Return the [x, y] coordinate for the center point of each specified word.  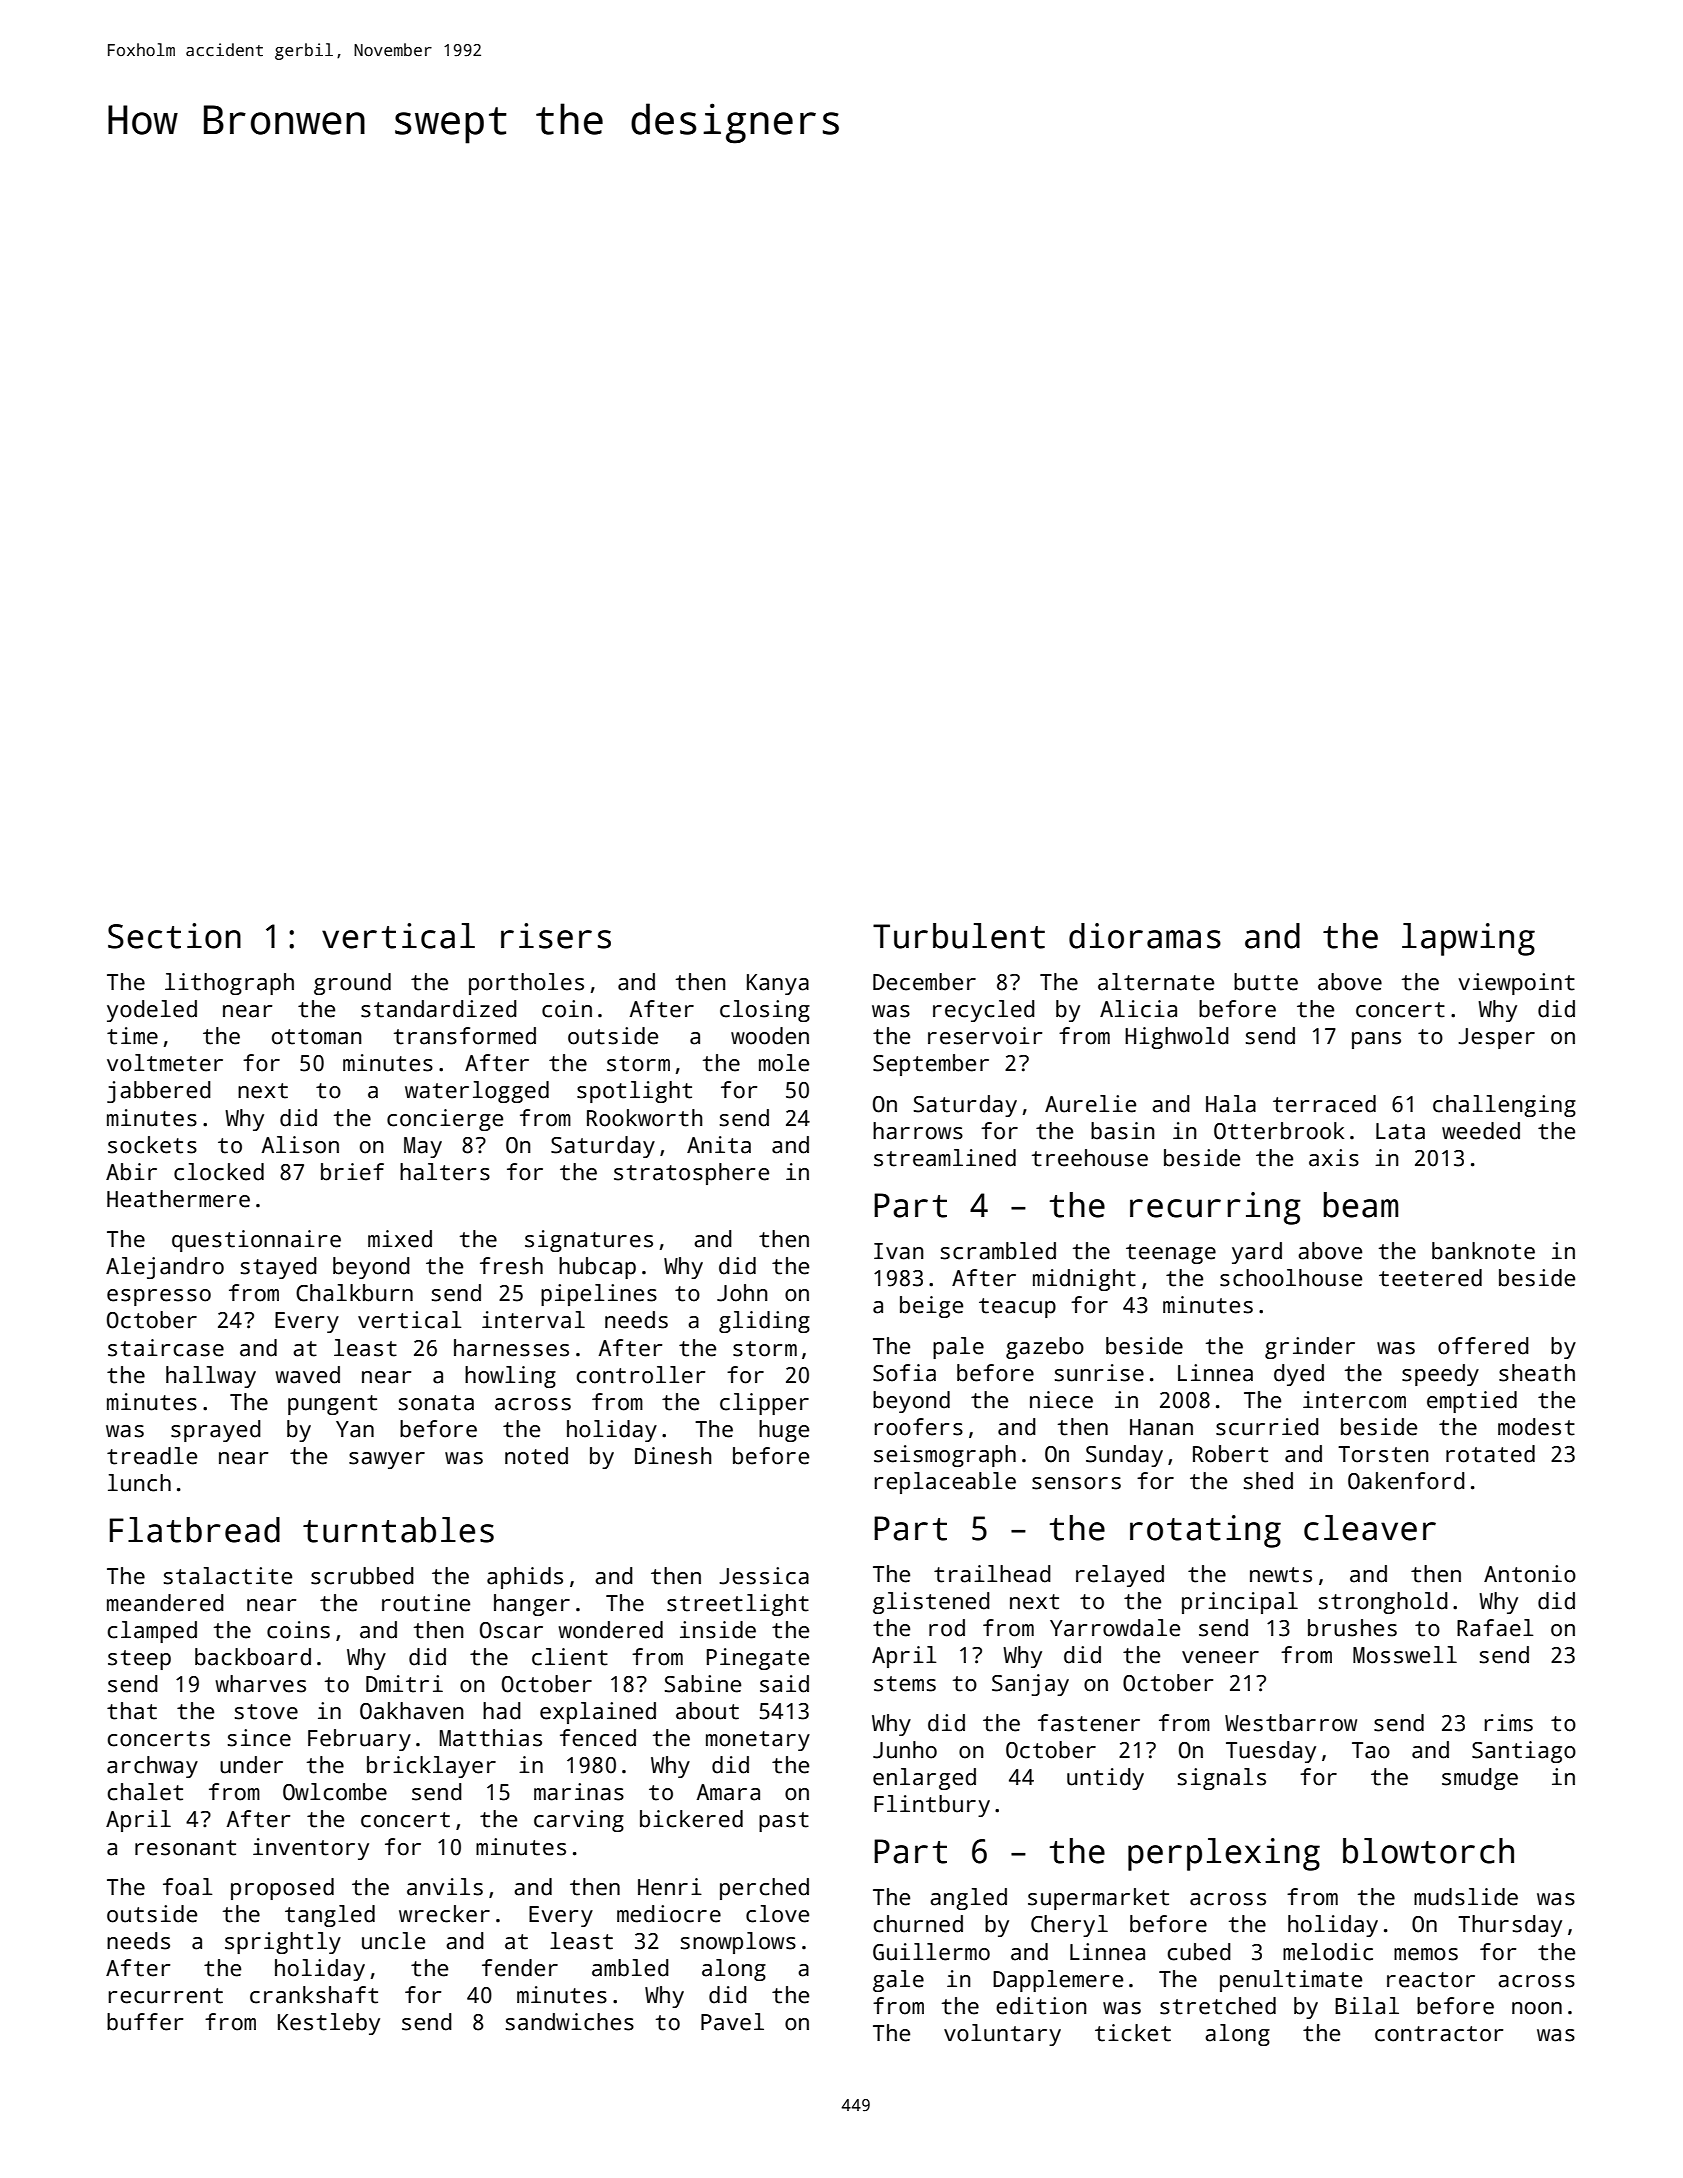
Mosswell [1405, 1655]
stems [905, 1684]
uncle [393, 1941]
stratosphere [691, 1174]
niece [1061, 1400]
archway [152, 1767]
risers [556, 936]
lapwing [1468, 939]
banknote [1483, 1251]
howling [510, 1377]
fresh [511, 1266]
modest [1536, 1427]
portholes [526, 984]
